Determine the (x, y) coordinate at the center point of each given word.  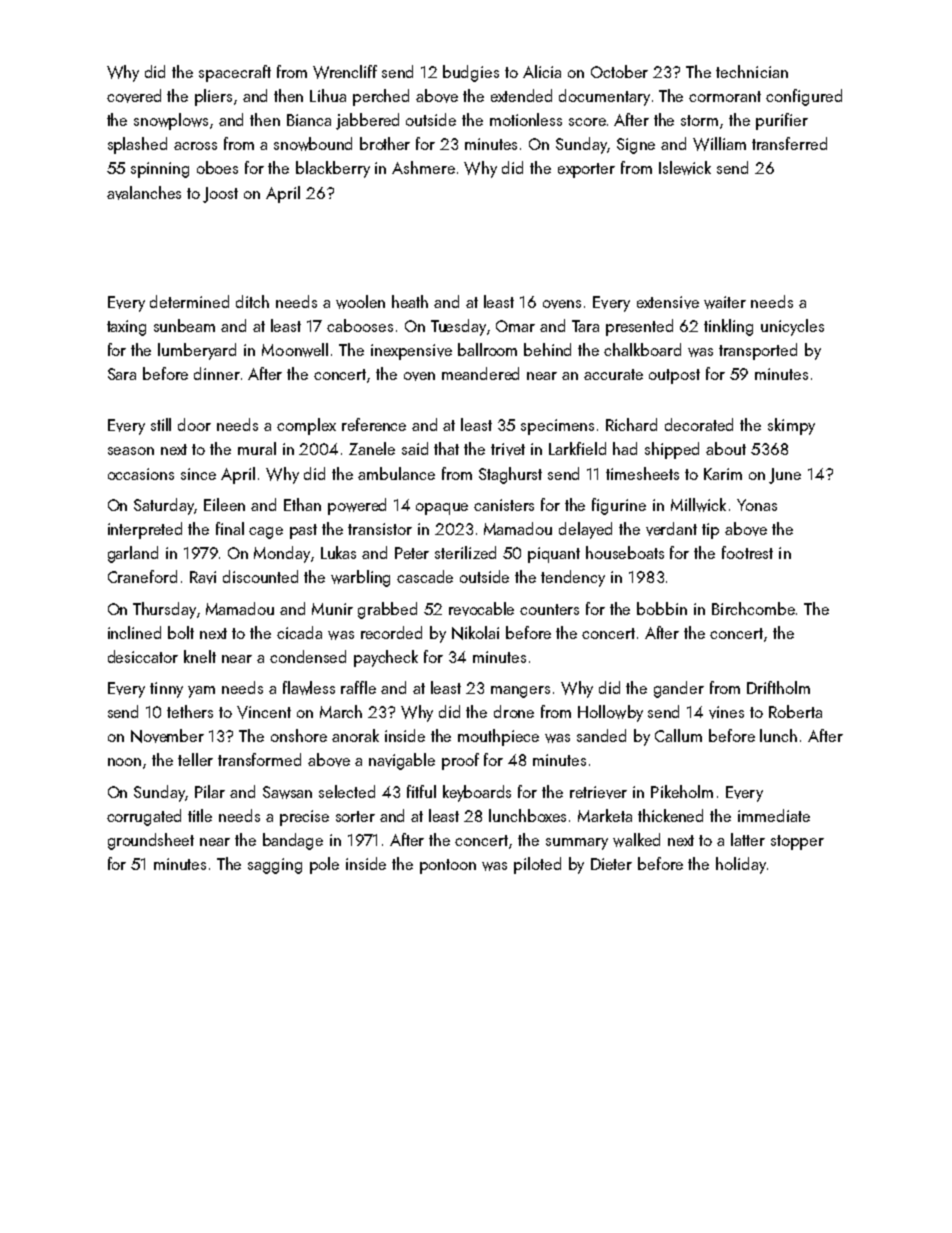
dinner (217, 373)
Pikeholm (682, 791)
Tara (585, 326)
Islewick (685, 168)
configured (804, 97)
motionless (526, 119)
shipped (672, 450)
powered (357, 506)
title (200, 815)
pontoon (448, 866)
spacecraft (235, 73)
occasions (141, 474)
